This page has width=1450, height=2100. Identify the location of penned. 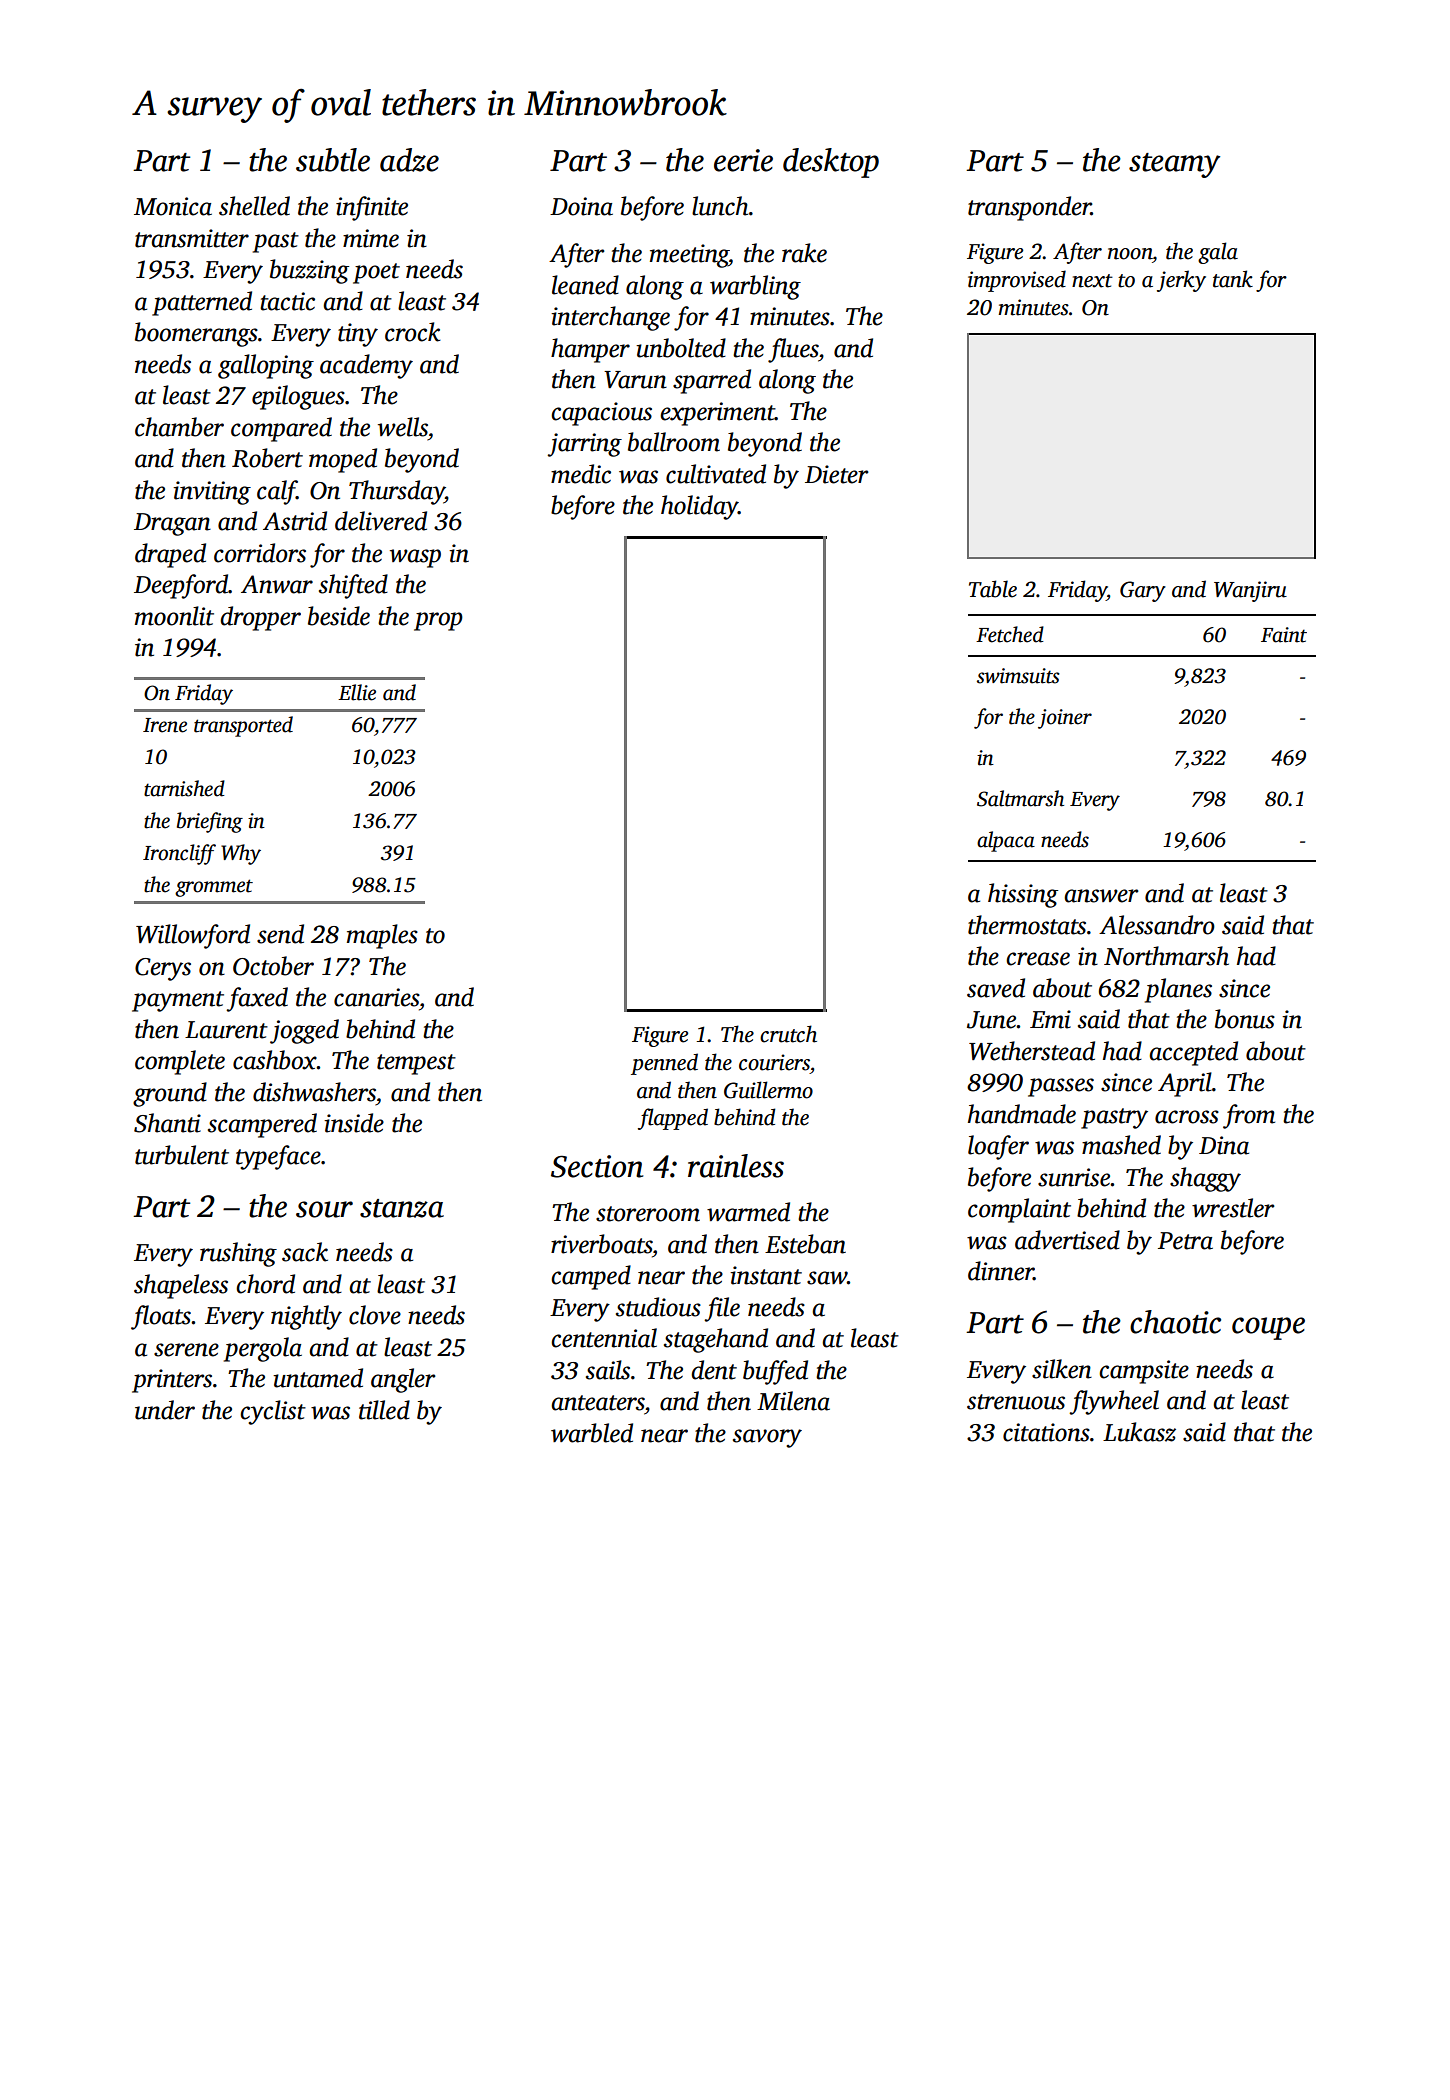
(664, 1064).
